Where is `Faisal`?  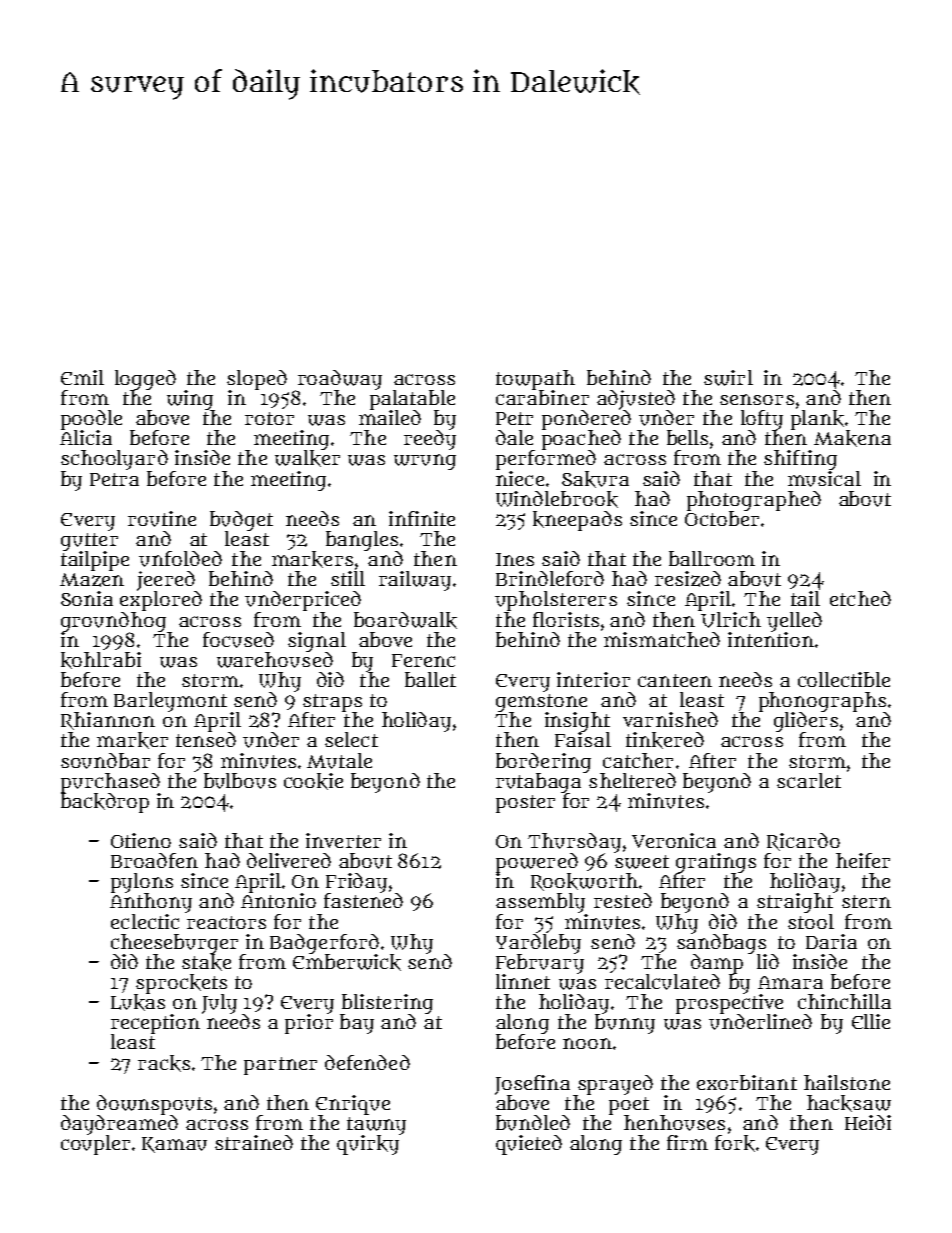 Faisal is located at coordinates (583, 739).
